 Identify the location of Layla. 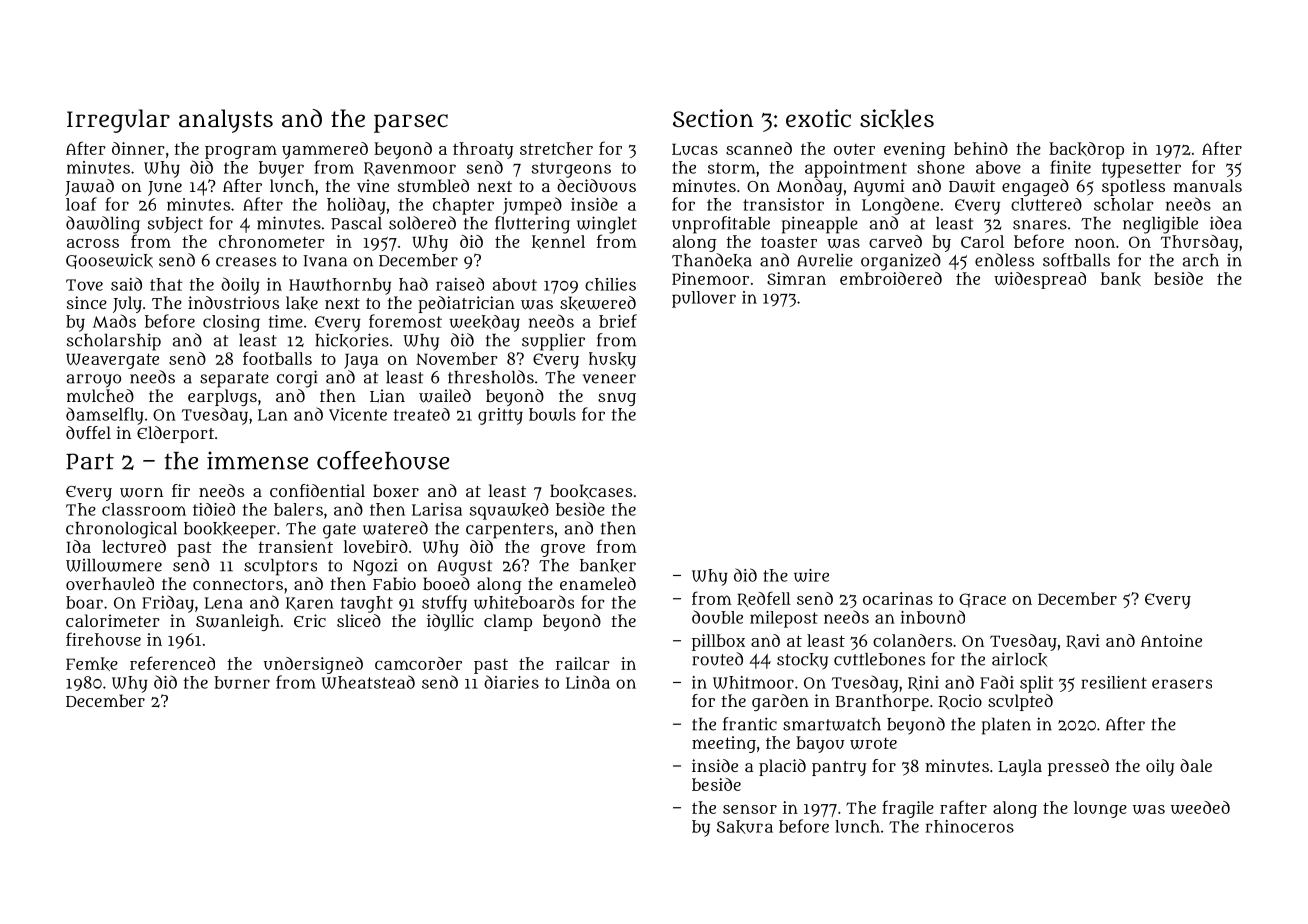
(1020, 767).
